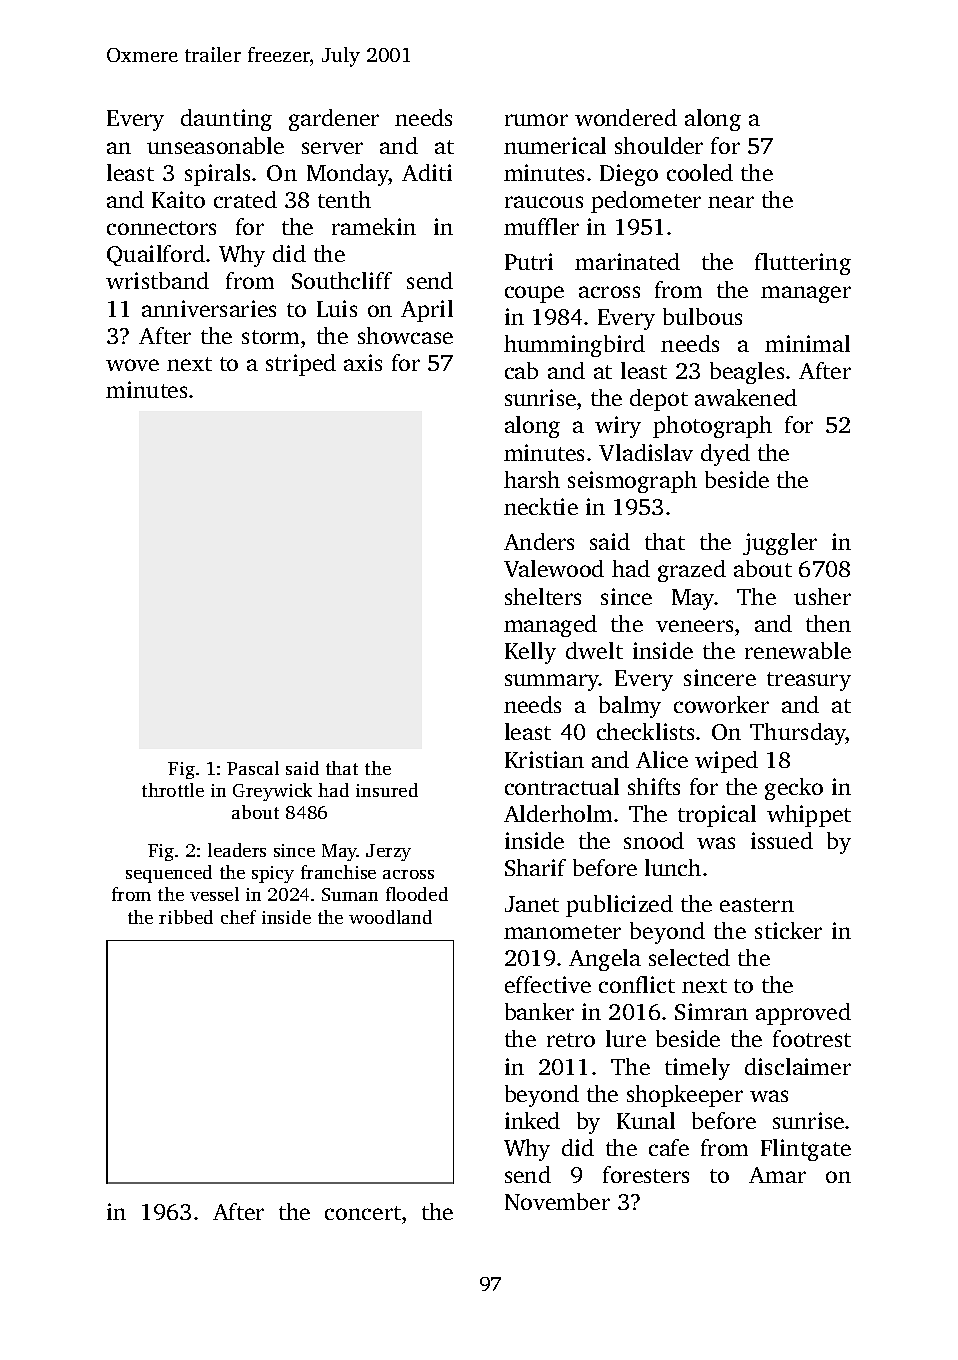 Image resolution: width=958 pixels, height=1360 pixels. Describe the element at coordinates (363, 1213) in the page. I see `concert` at that location.
